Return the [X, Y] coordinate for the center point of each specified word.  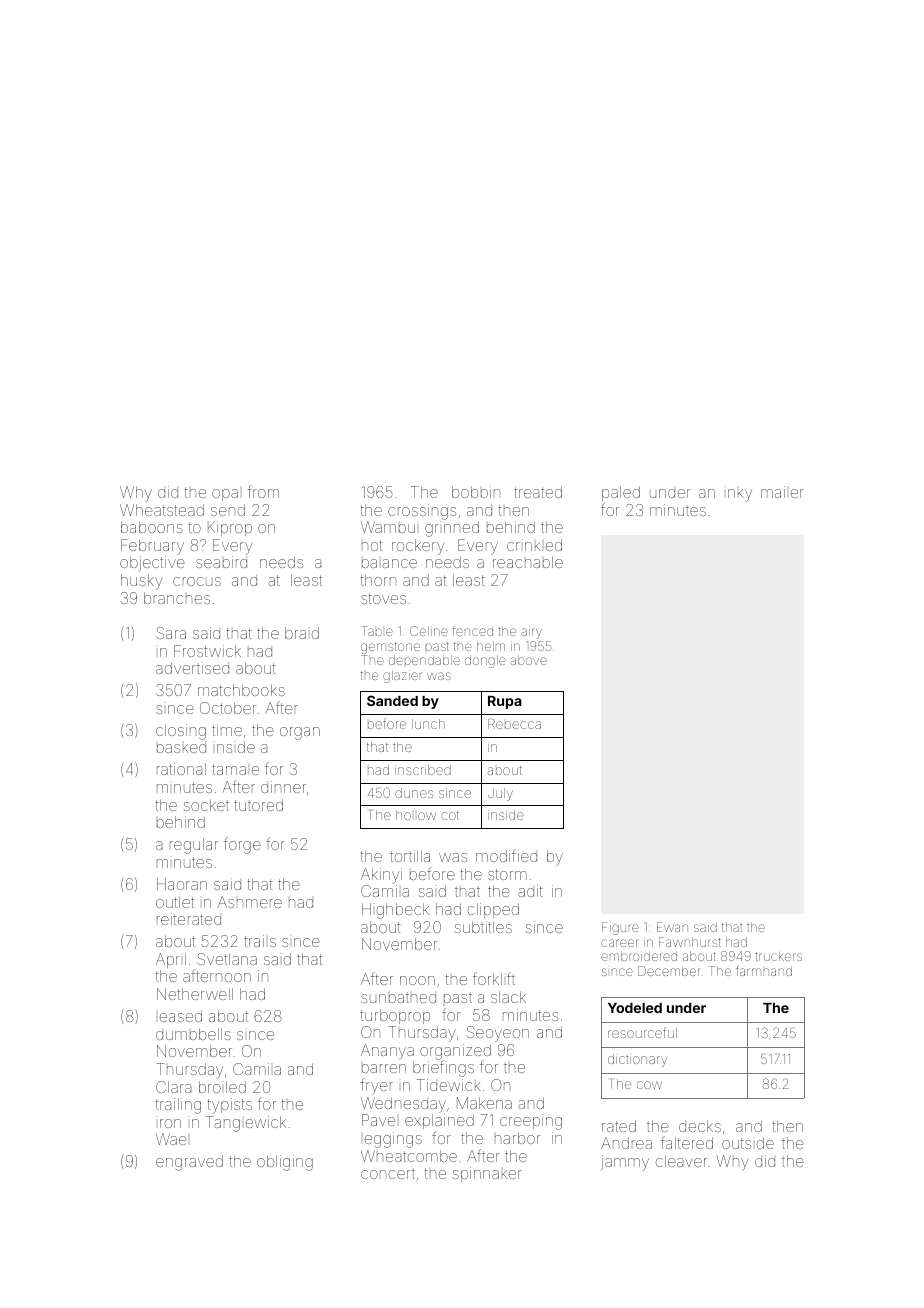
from [263, 491]
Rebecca [514, 724]
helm [491, 646]
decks [700, 1126]
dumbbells [193, 1034]
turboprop [395, 1016]
